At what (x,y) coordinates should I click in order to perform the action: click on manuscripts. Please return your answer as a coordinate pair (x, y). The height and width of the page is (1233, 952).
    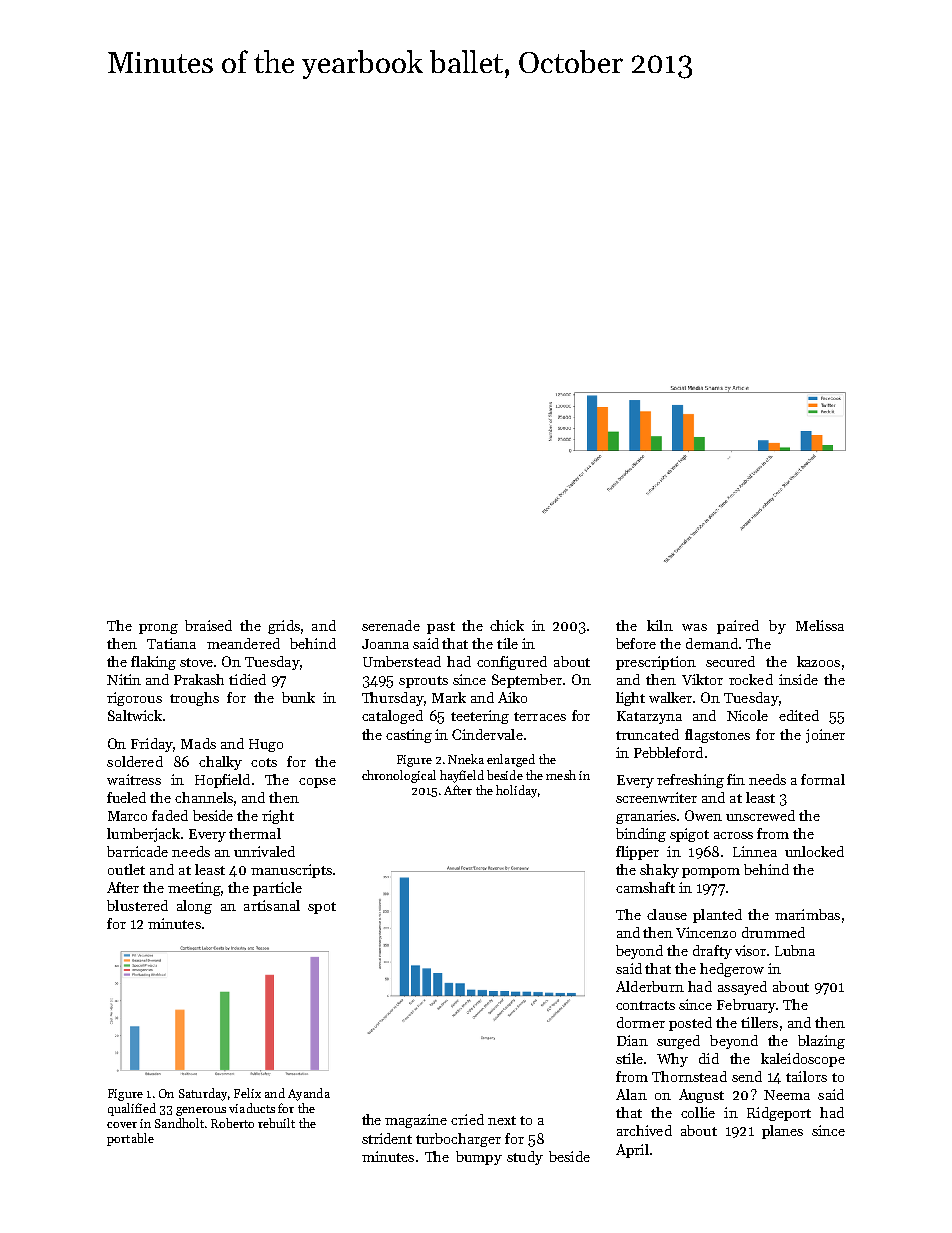
    Looking at the image, I should click on (291, 871).
